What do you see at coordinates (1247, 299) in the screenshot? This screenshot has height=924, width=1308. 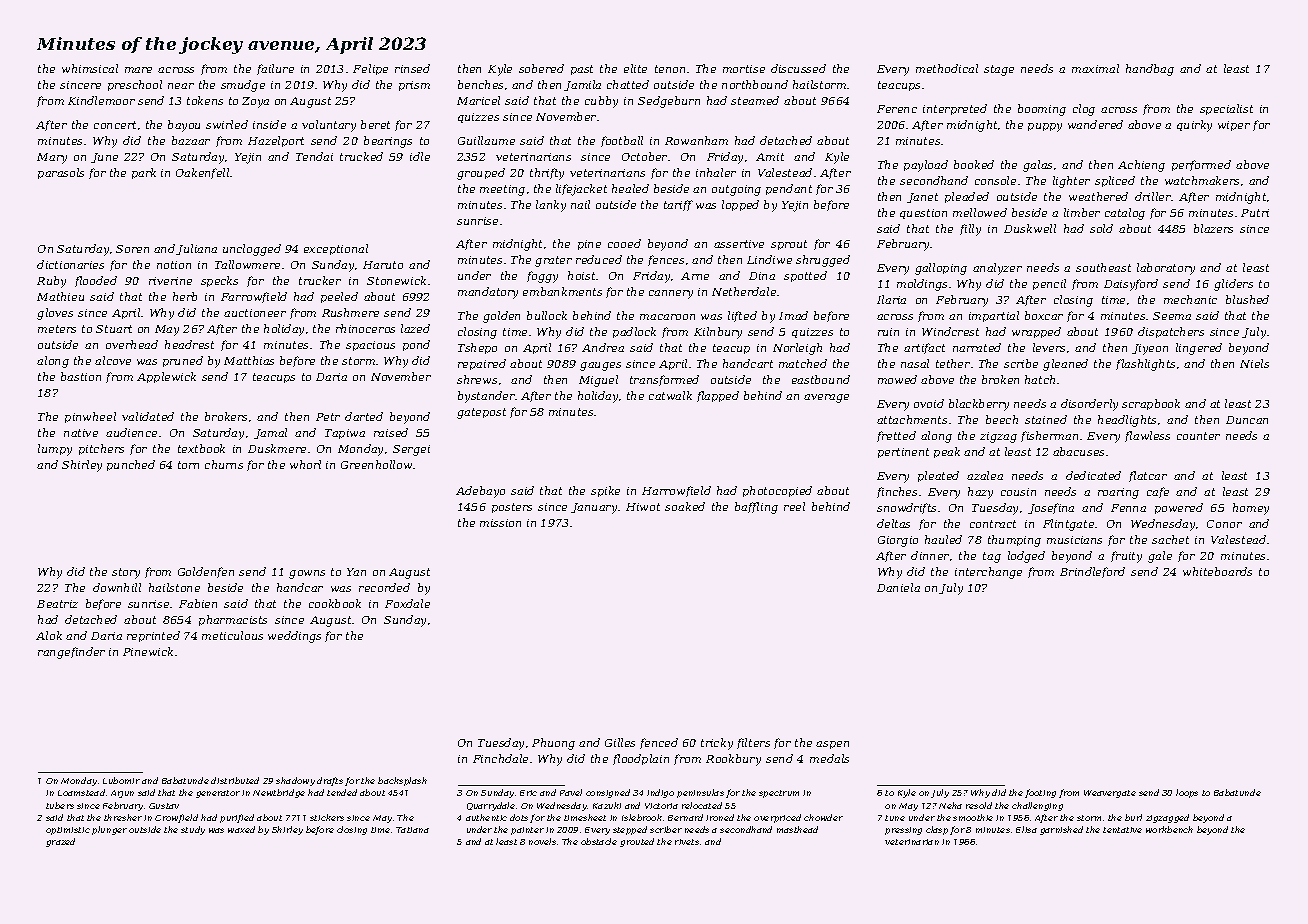 I see `blushed` at bounding box center [1247, 299].
